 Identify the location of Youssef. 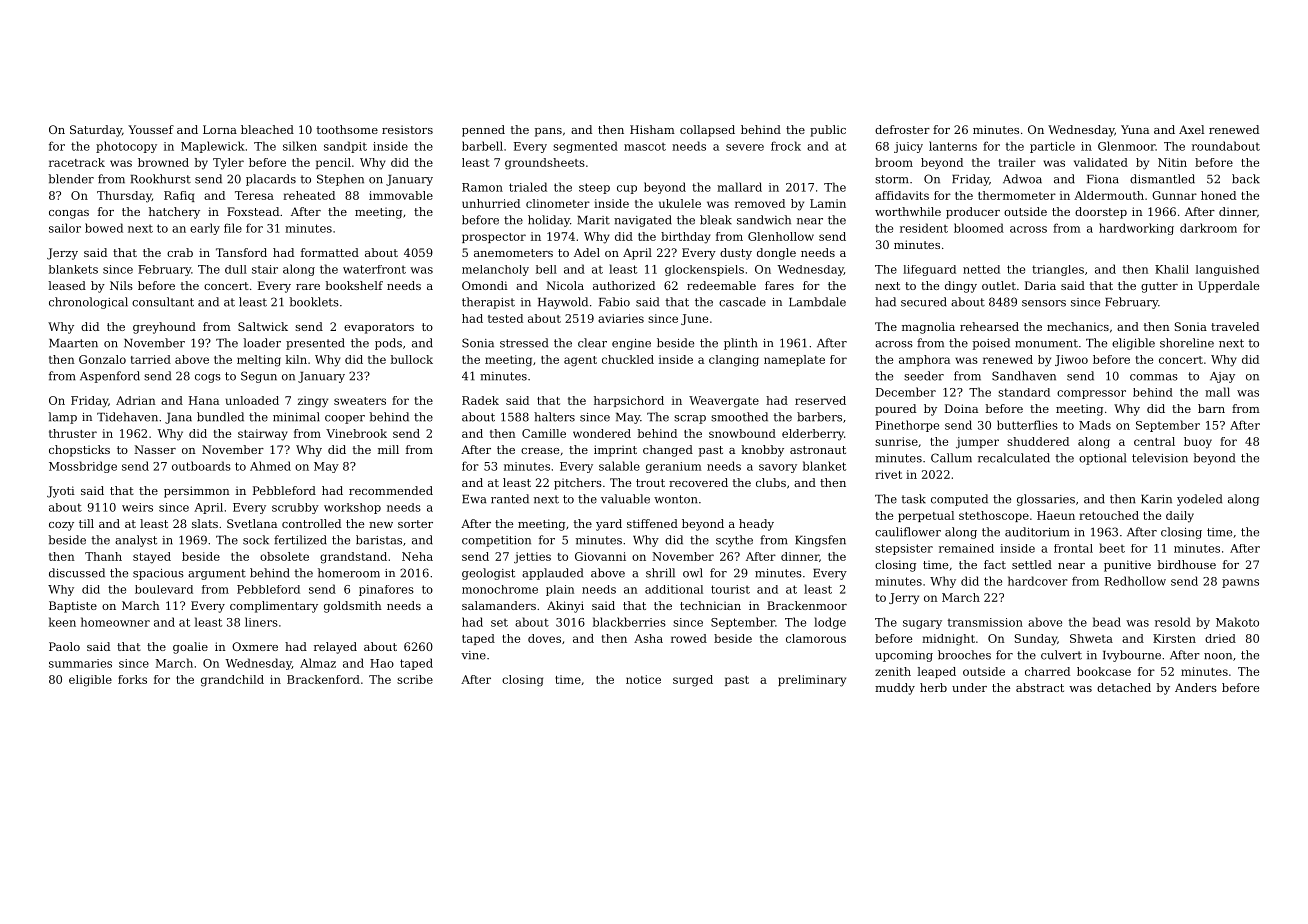
(151, 129).
